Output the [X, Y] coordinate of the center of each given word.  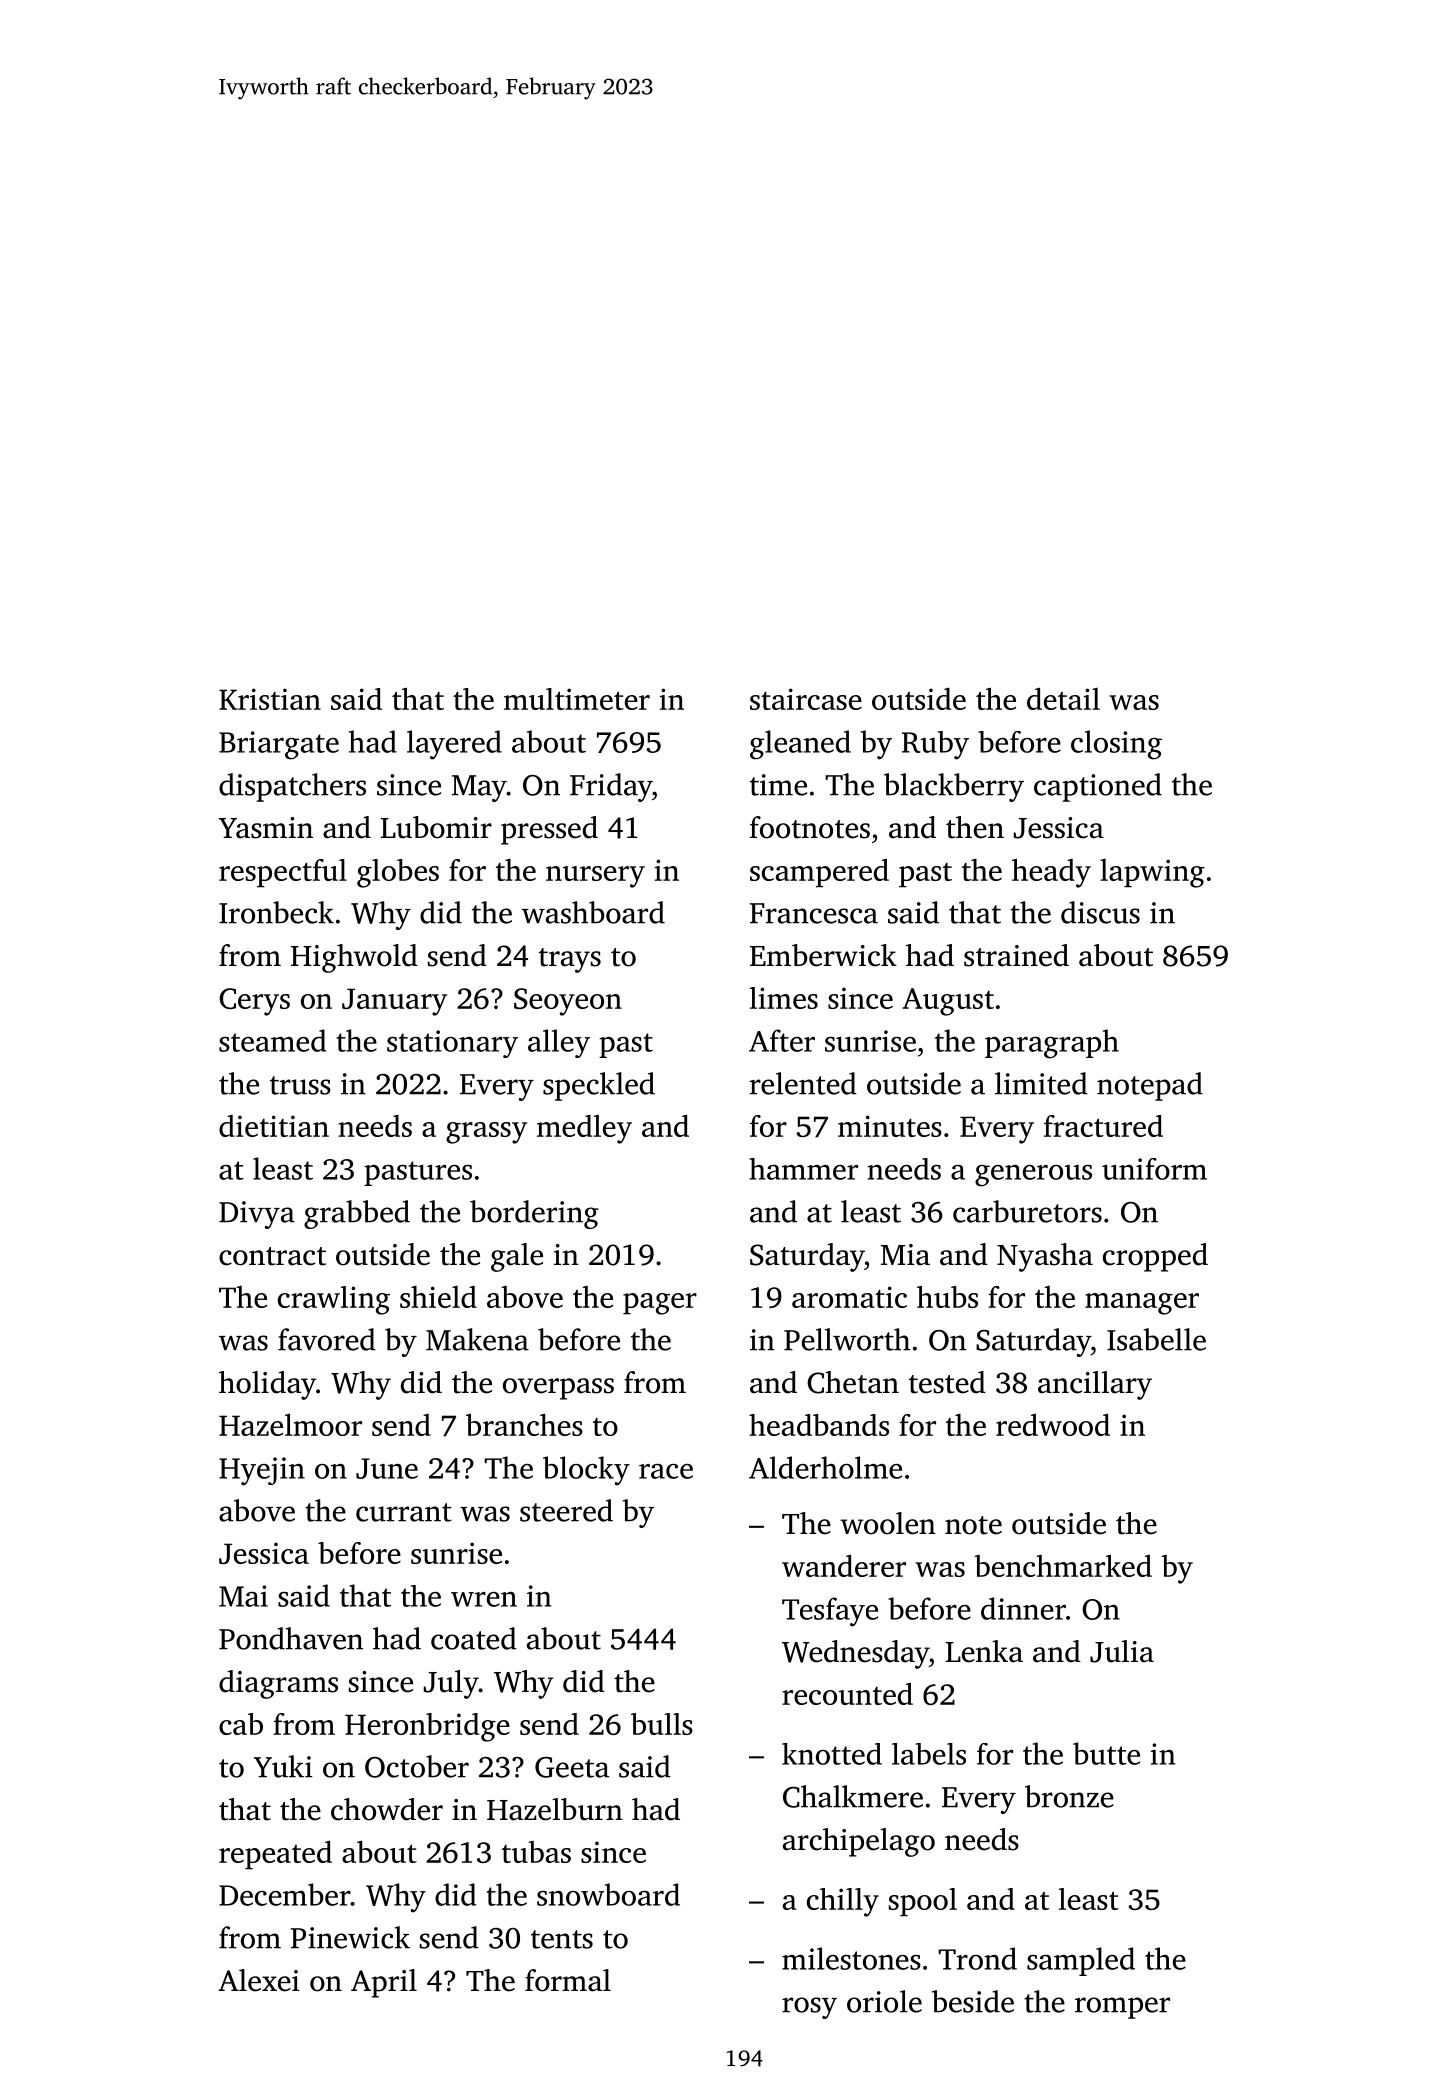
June [387, 1468]
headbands [819, 1425]
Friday [611, 787]
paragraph [1052, 1044]
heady [1051, 873]
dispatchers [292, 787]
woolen [888, 1523]
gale [517, 1257]
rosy [809, 2008]
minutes [890, 1126]
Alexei [259, 1980]
